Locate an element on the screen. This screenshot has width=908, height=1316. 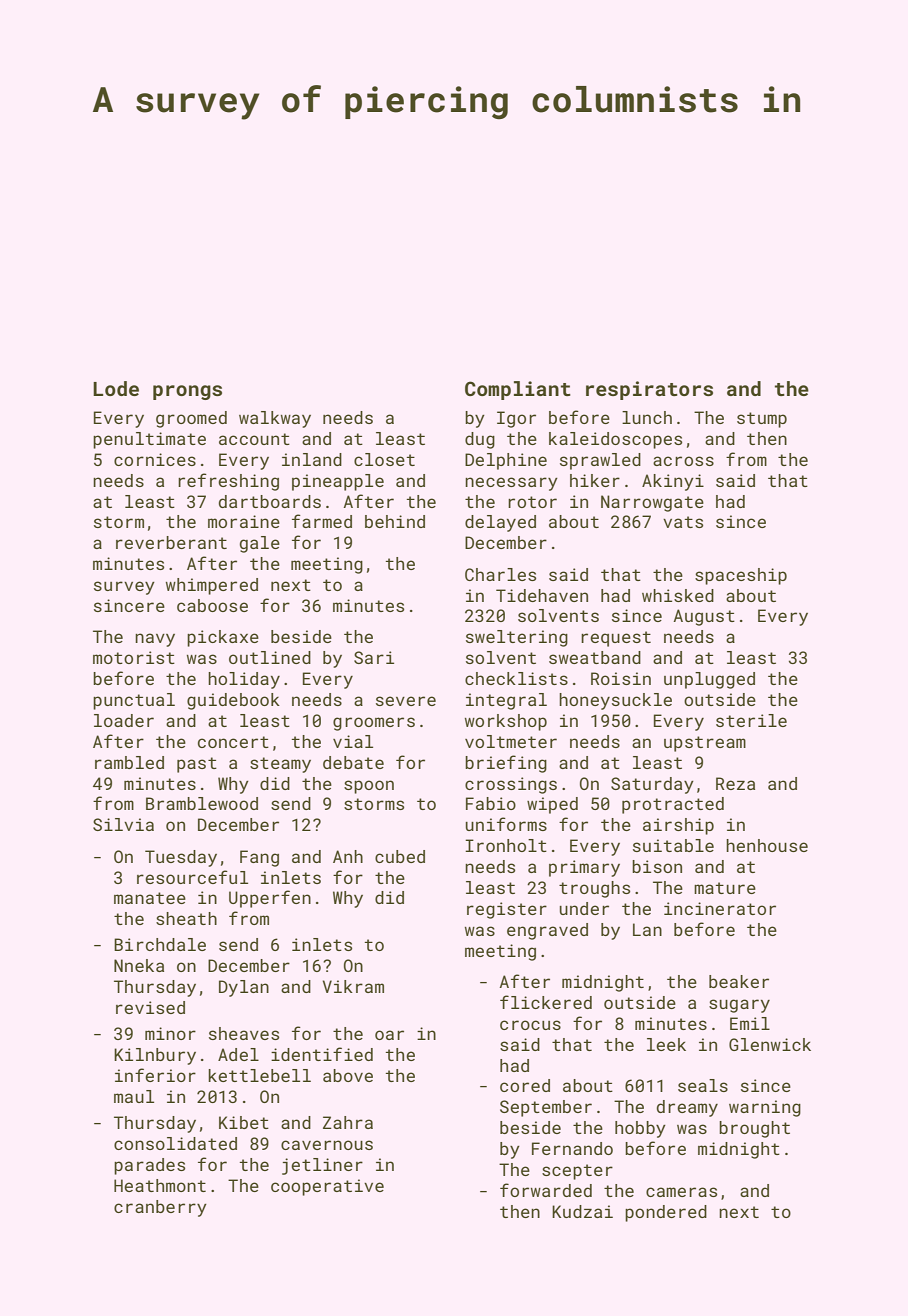
spoon is located at coordinates (369, 787).
